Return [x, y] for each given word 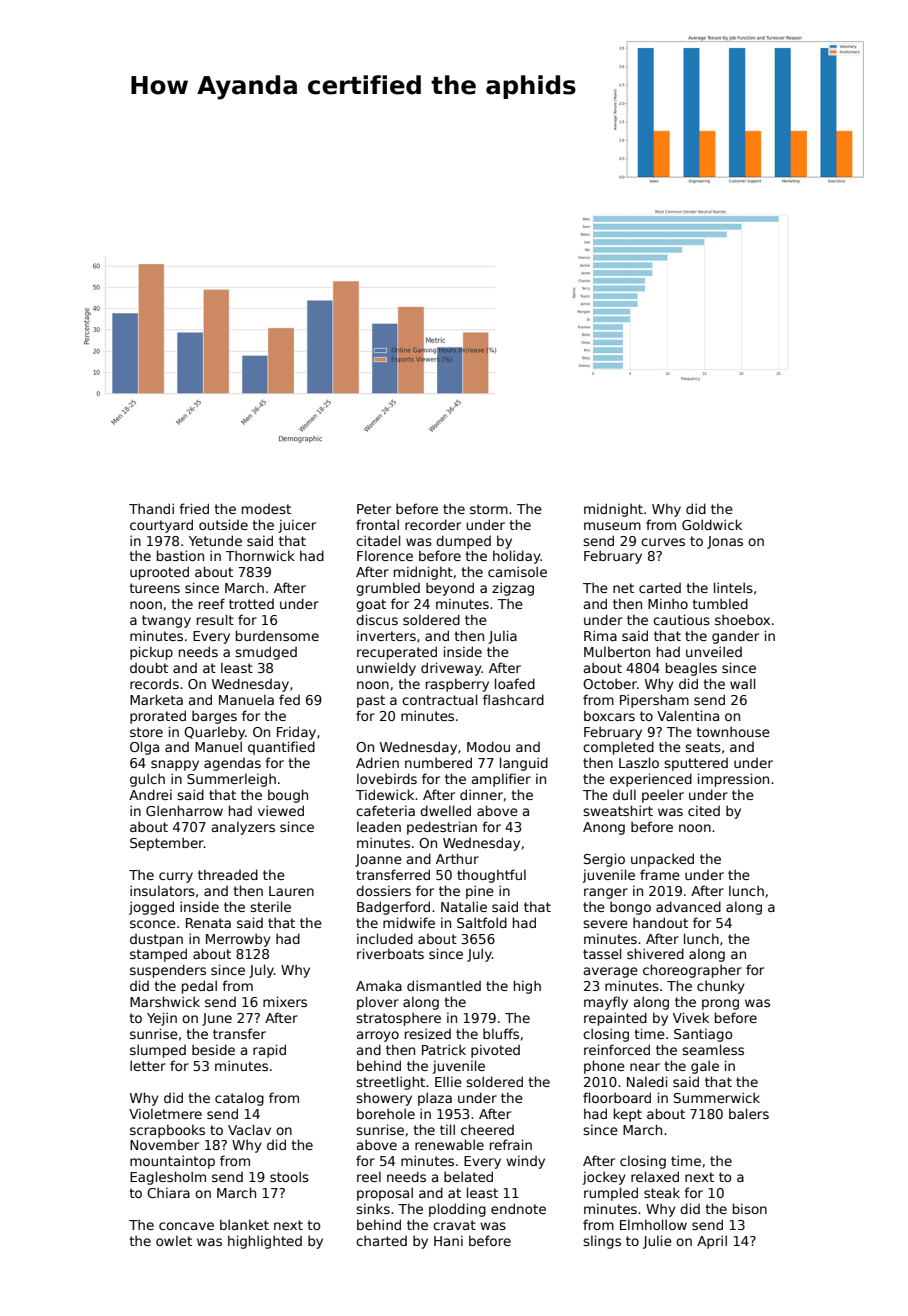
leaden [379, 826]
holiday [517, 557]
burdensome [277, 635]
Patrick [444, 1049]
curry [176, 877]
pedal [199, 987]
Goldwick [712, 524]
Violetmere [165, 1113]
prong [720, 1004]
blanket [244, 1224]
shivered [655, 953]
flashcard [513, 699]
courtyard [161, 526]
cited [704, 810]
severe [605, 924]
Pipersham [654, 701]
